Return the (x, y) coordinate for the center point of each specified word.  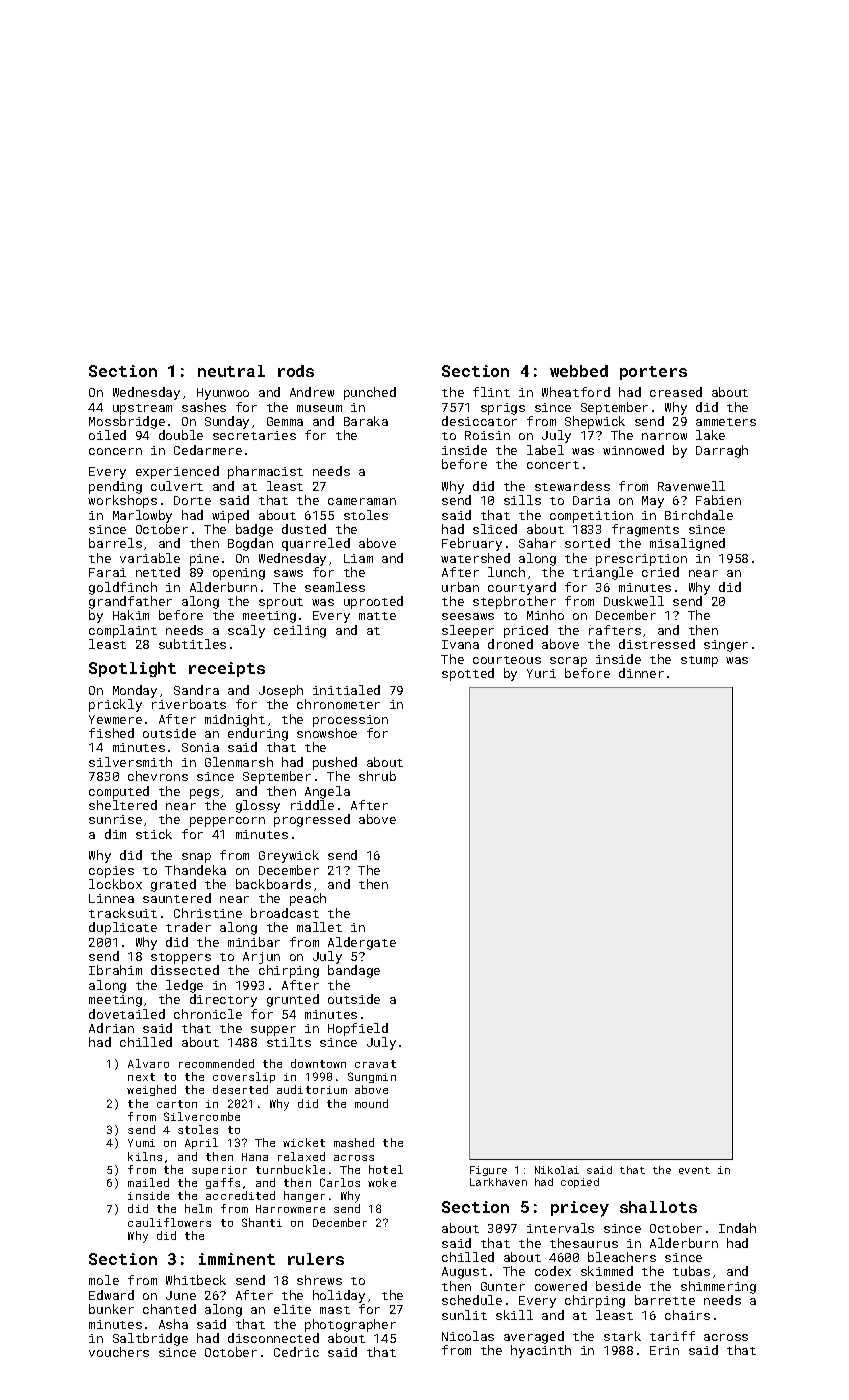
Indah (737, 1228)
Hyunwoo (223, 394)
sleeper (468, 631)
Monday (135, 691)
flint (491, 392)
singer (726, 646)
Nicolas (468, 1336)
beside (618, 1286)
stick (154, 834)
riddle (312, 805)
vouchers (119, 1352)
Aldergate (362, 943)
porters (653, 373)
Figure (488, 1171)
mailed (148, 1182)
